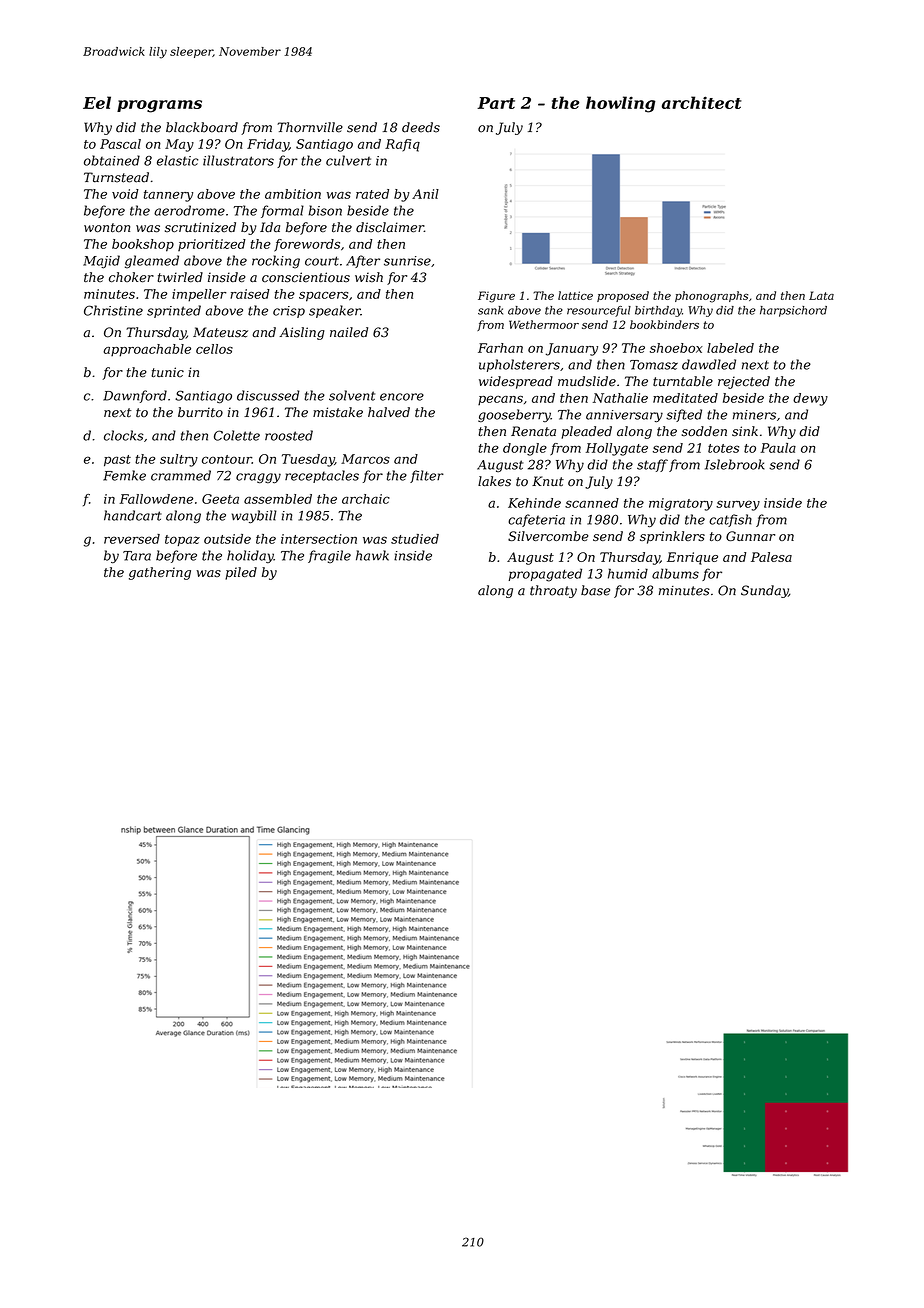 This screenshot has width=924, height=1308. Describe the element at coordinates (159, 106) in the screenshot. I see `programs` at that location.
